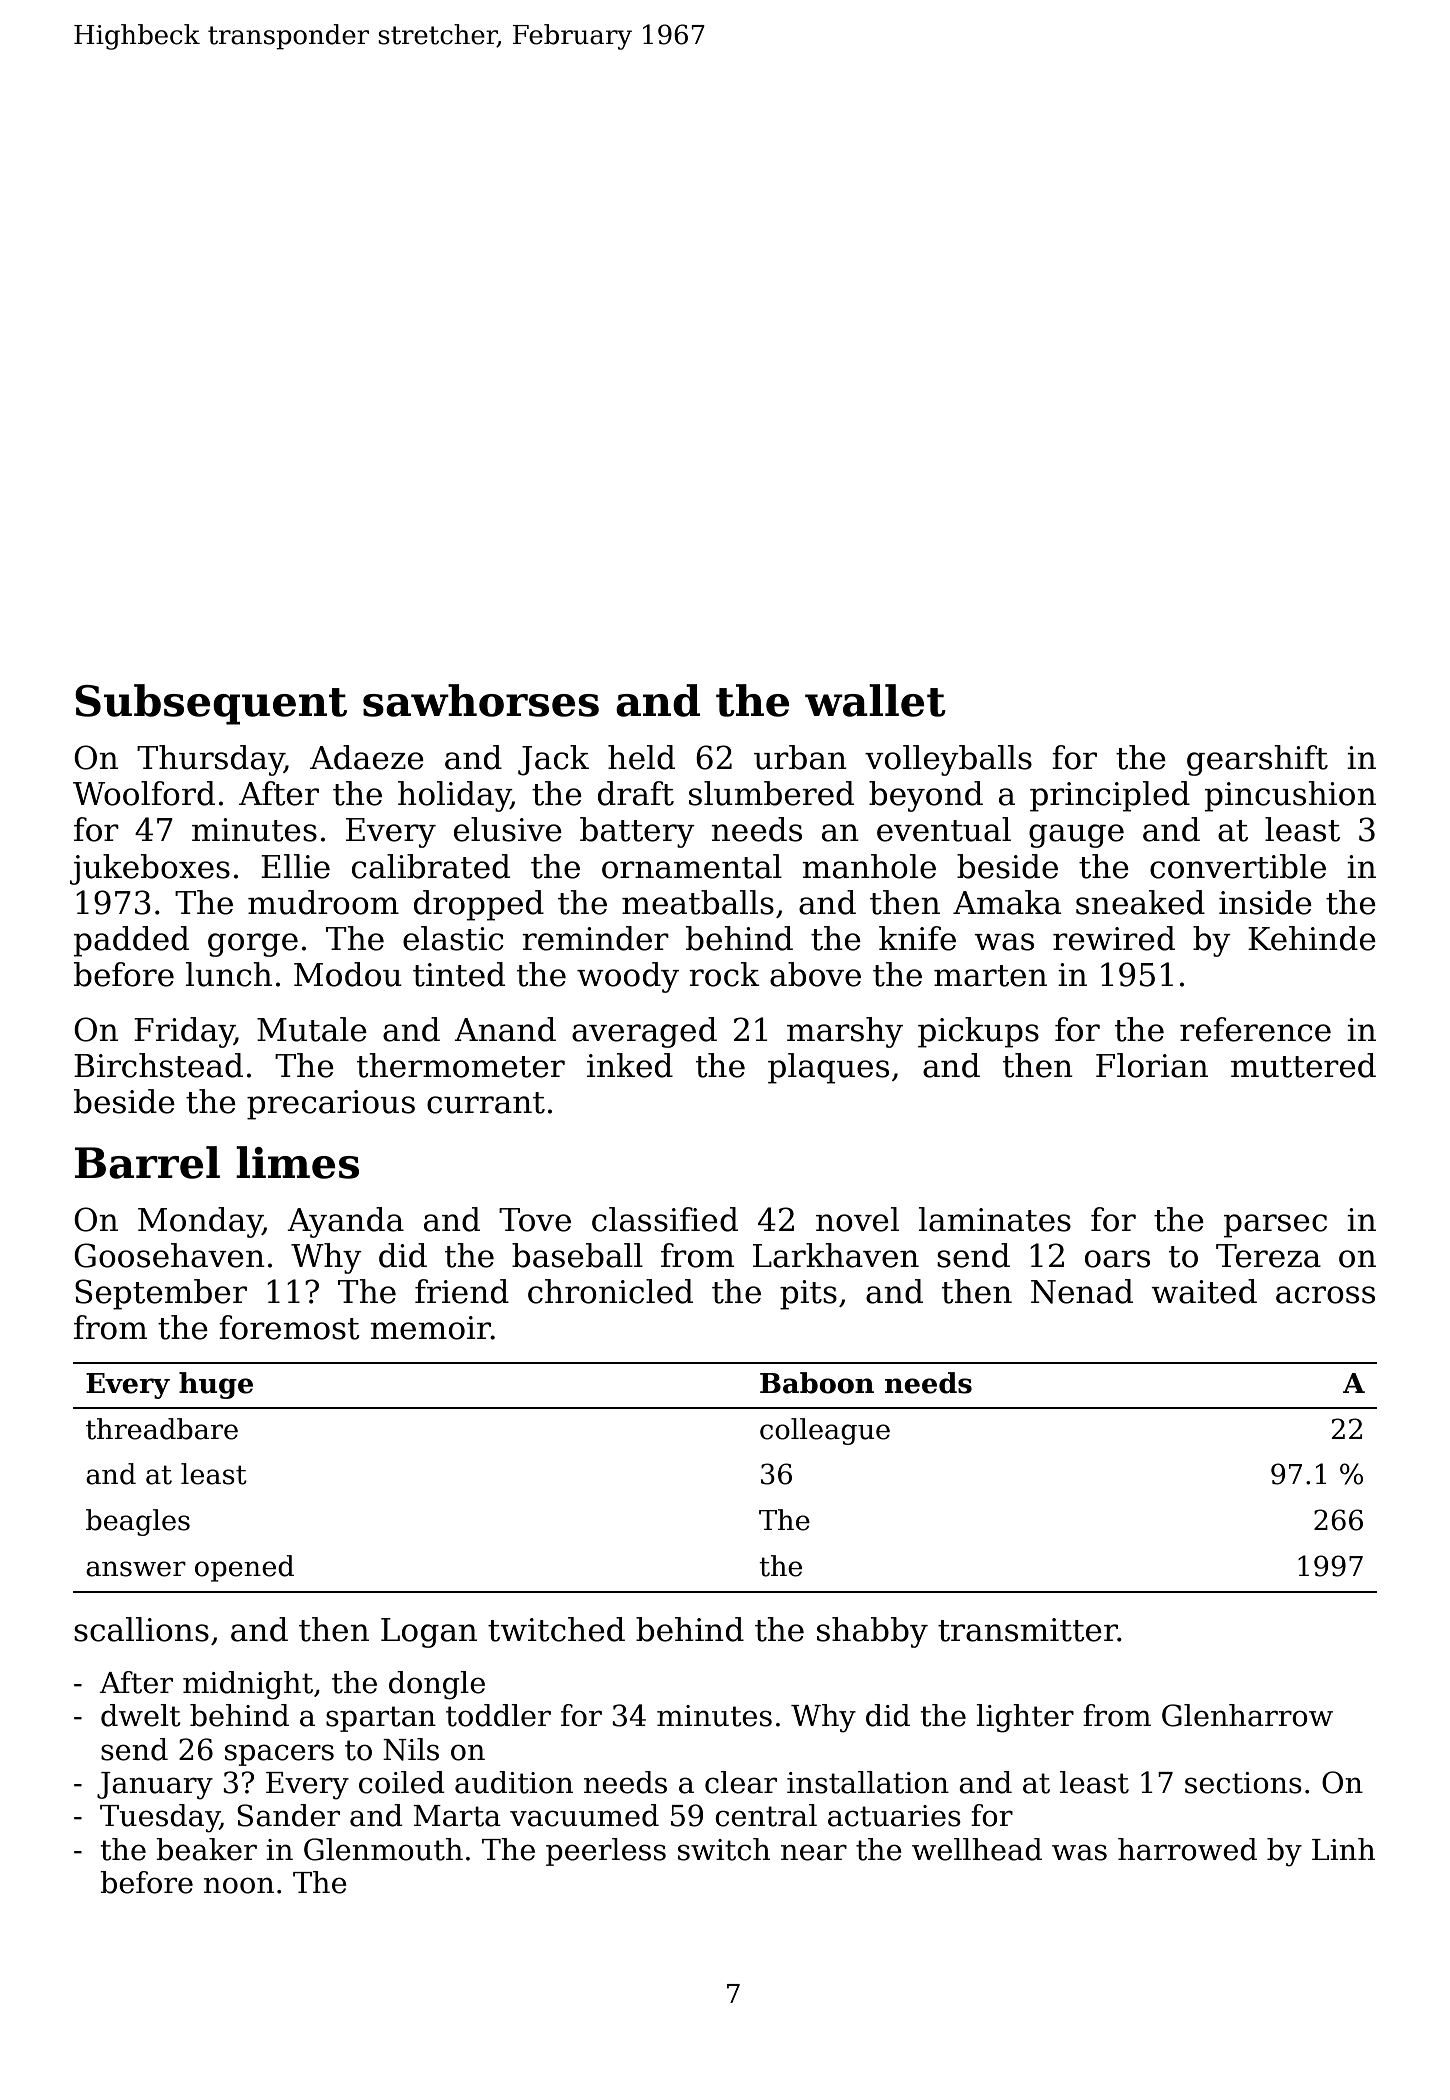 The height and width of the document is (2100, 1450). I want to click on noon, so click(239, 1885).
